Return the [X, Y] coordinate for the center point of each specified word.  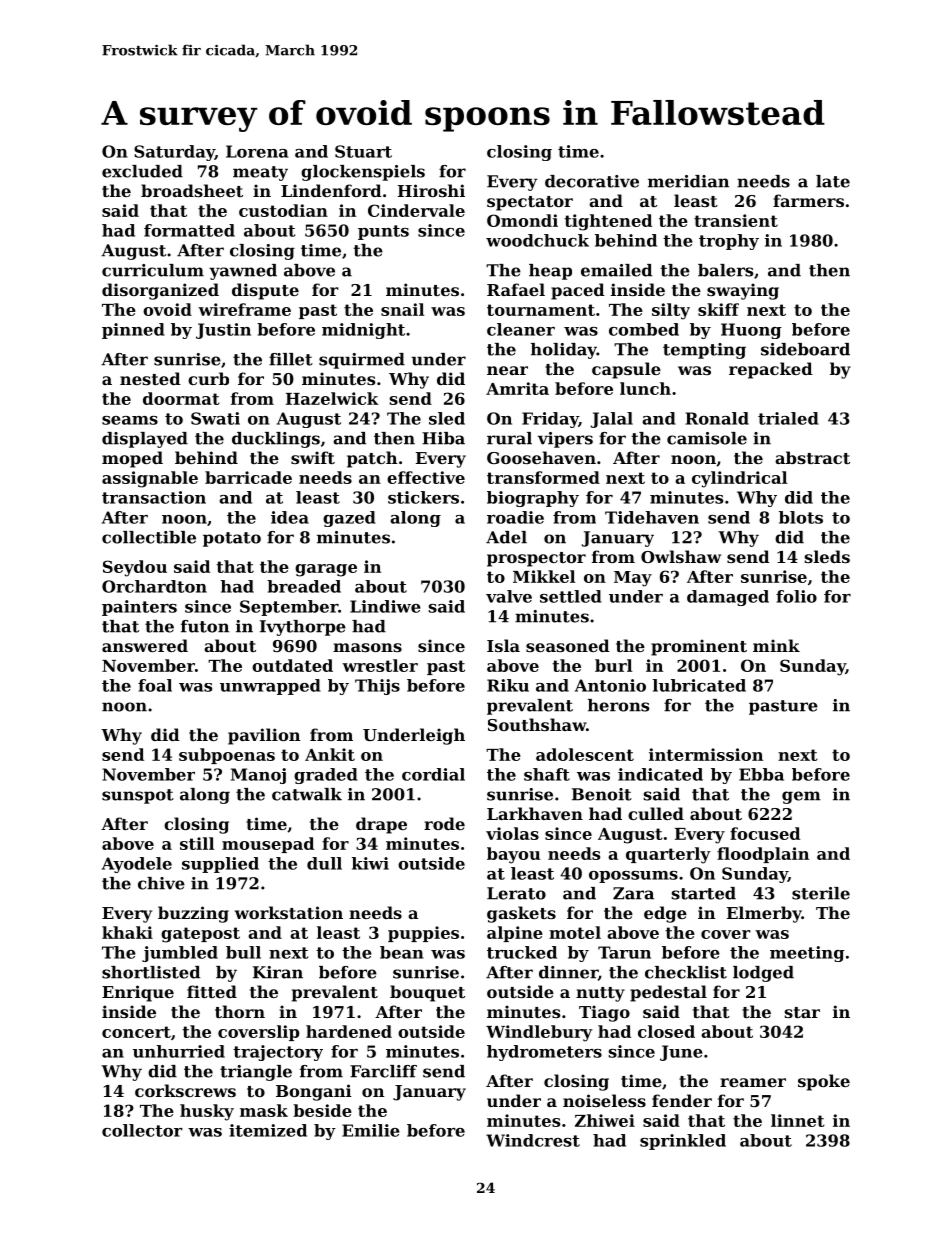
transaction [154, 497]
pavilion [264, 736]
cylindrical [739, 479]
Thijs [377, 687]
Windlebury [539, 1033]
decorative [592, 181]
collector [142, 1130]
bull [243, 952]
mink [776, 645]
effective [426, 477]
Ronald [717, 418]
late [833, 181]
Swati [215, 418]
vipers [565, 440]
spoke [824, 1082]
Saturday [174, 153]
